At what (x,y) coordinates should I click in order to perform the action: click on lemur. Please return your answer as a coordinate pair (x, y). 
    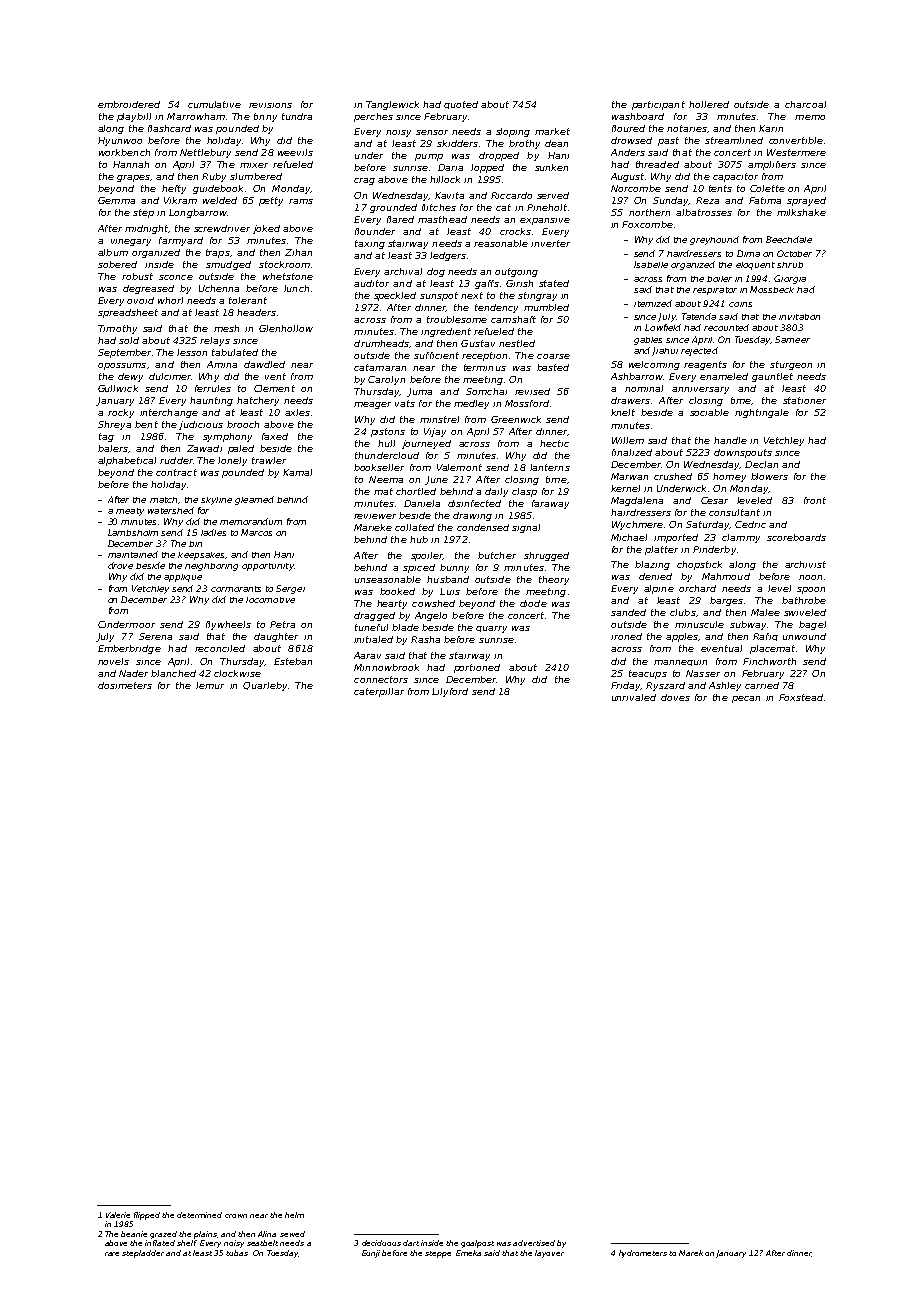
    Looking at the image, I should click on (210, 685).
